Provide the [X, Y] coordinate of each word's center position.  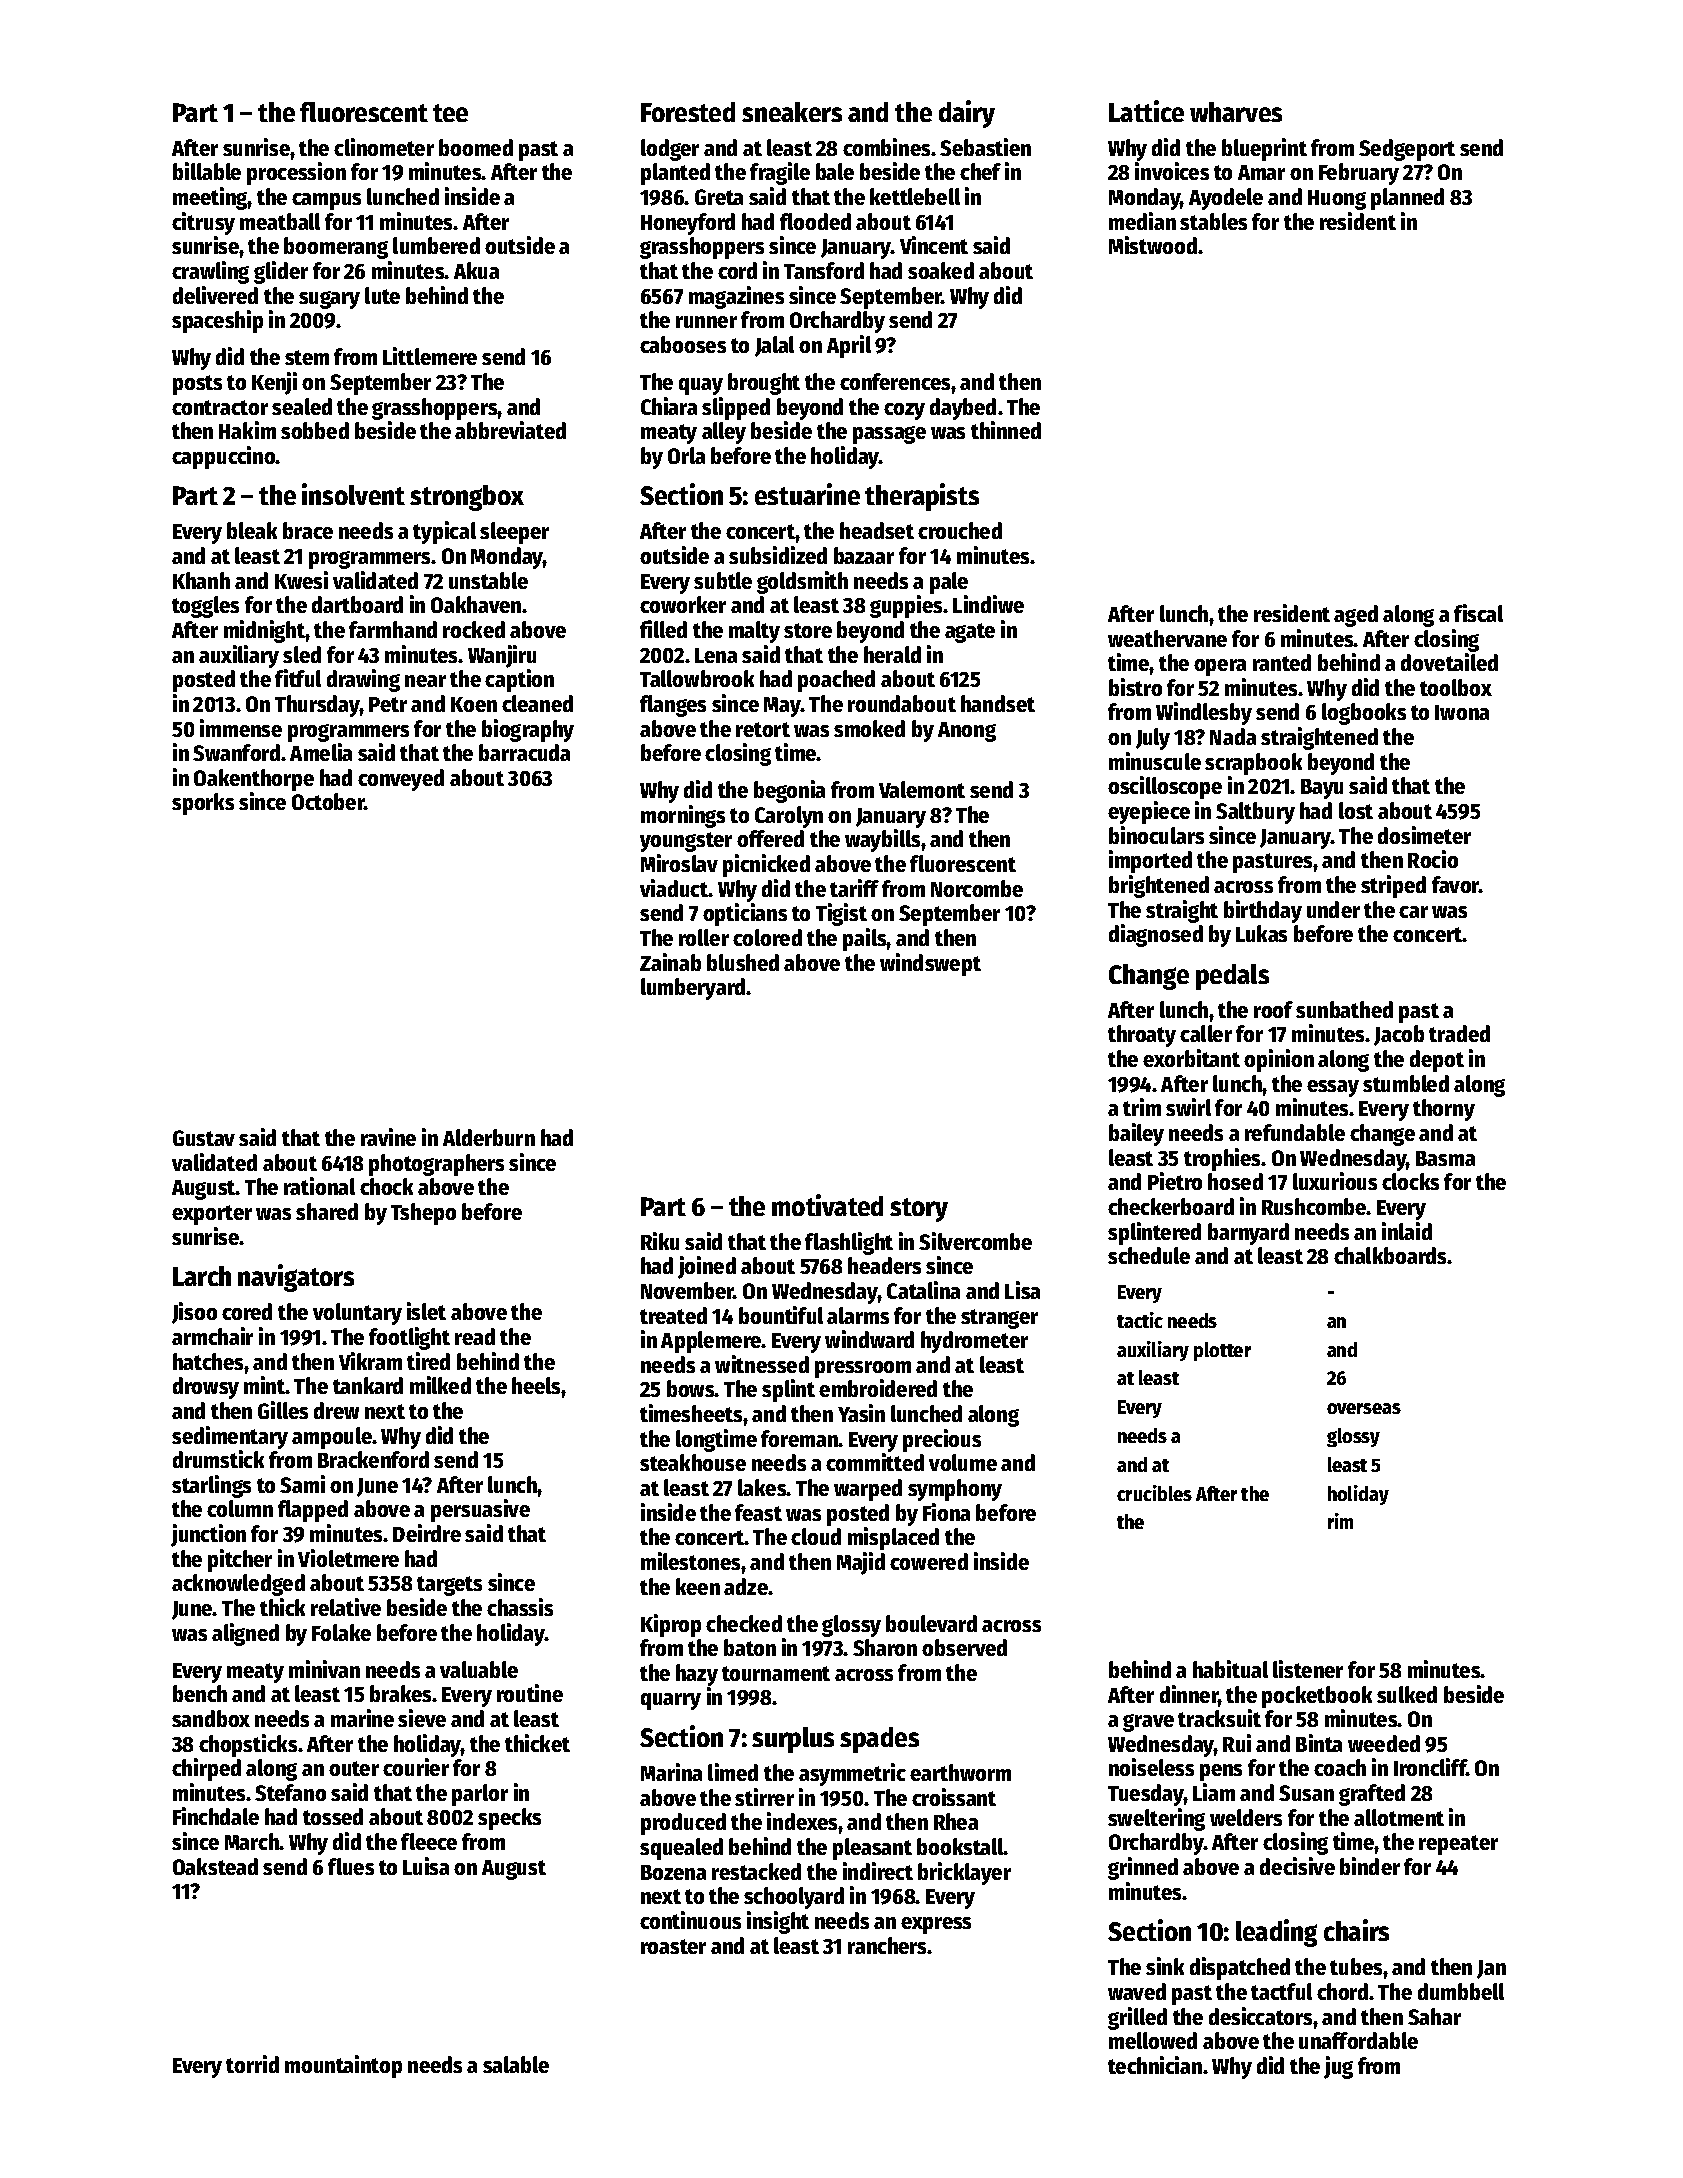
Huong [1337, 200]
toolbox [1456, 687]
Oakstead [215, 1866]
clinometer [384, 147]
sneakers [792, 112]
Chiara [669, 406]
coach [1340, 1767]
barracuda [524, 752]
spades [879, 1740]
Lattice [1146, 111]
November [687, 1290]
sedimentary [230, 1437]
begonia [789, 791]
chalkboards [1390, 1255]
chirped [206, 1769]
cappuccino [224, 457]
